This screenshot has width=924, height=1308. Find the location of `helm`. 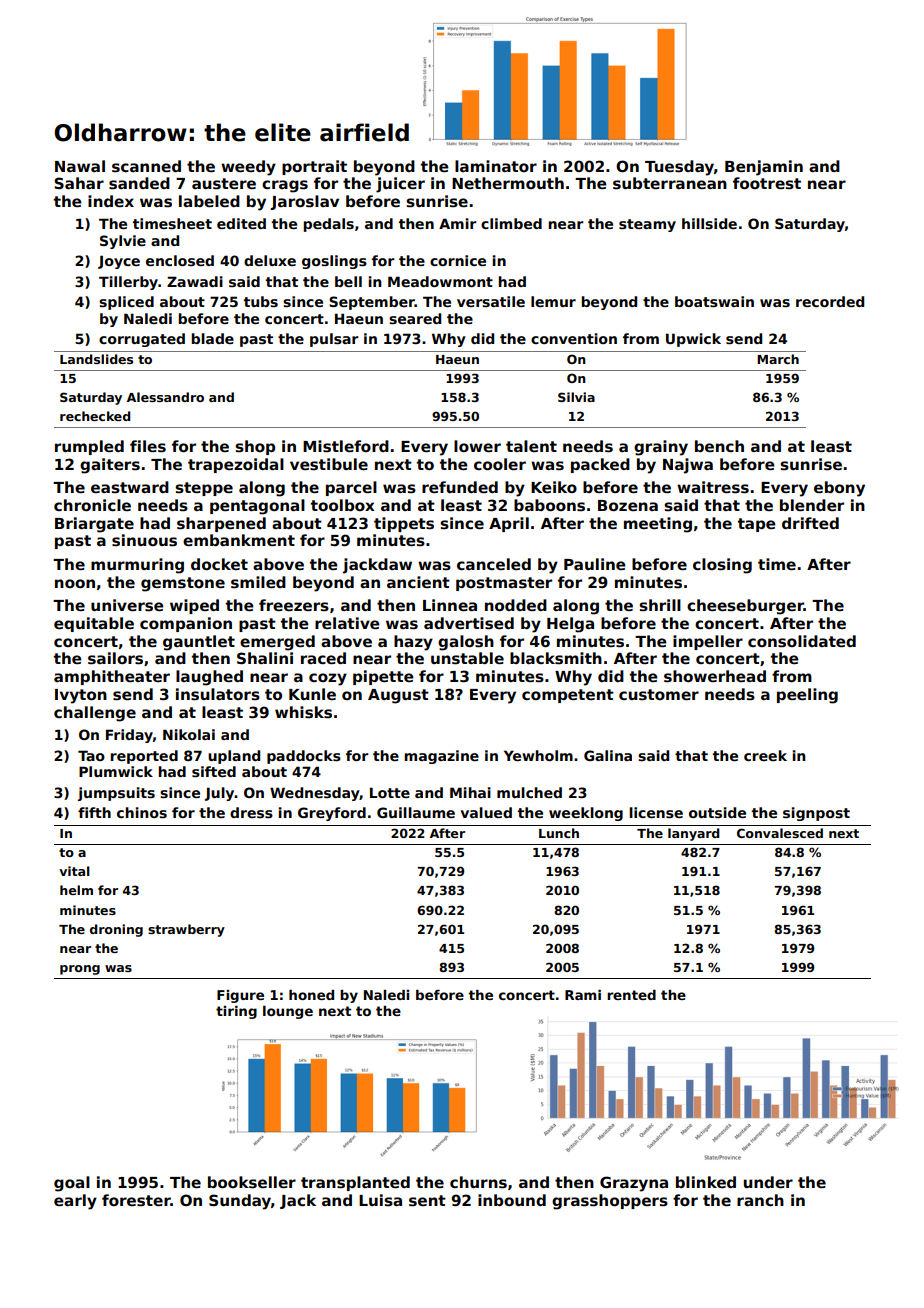

helm is located at coordinates (76, 890).
